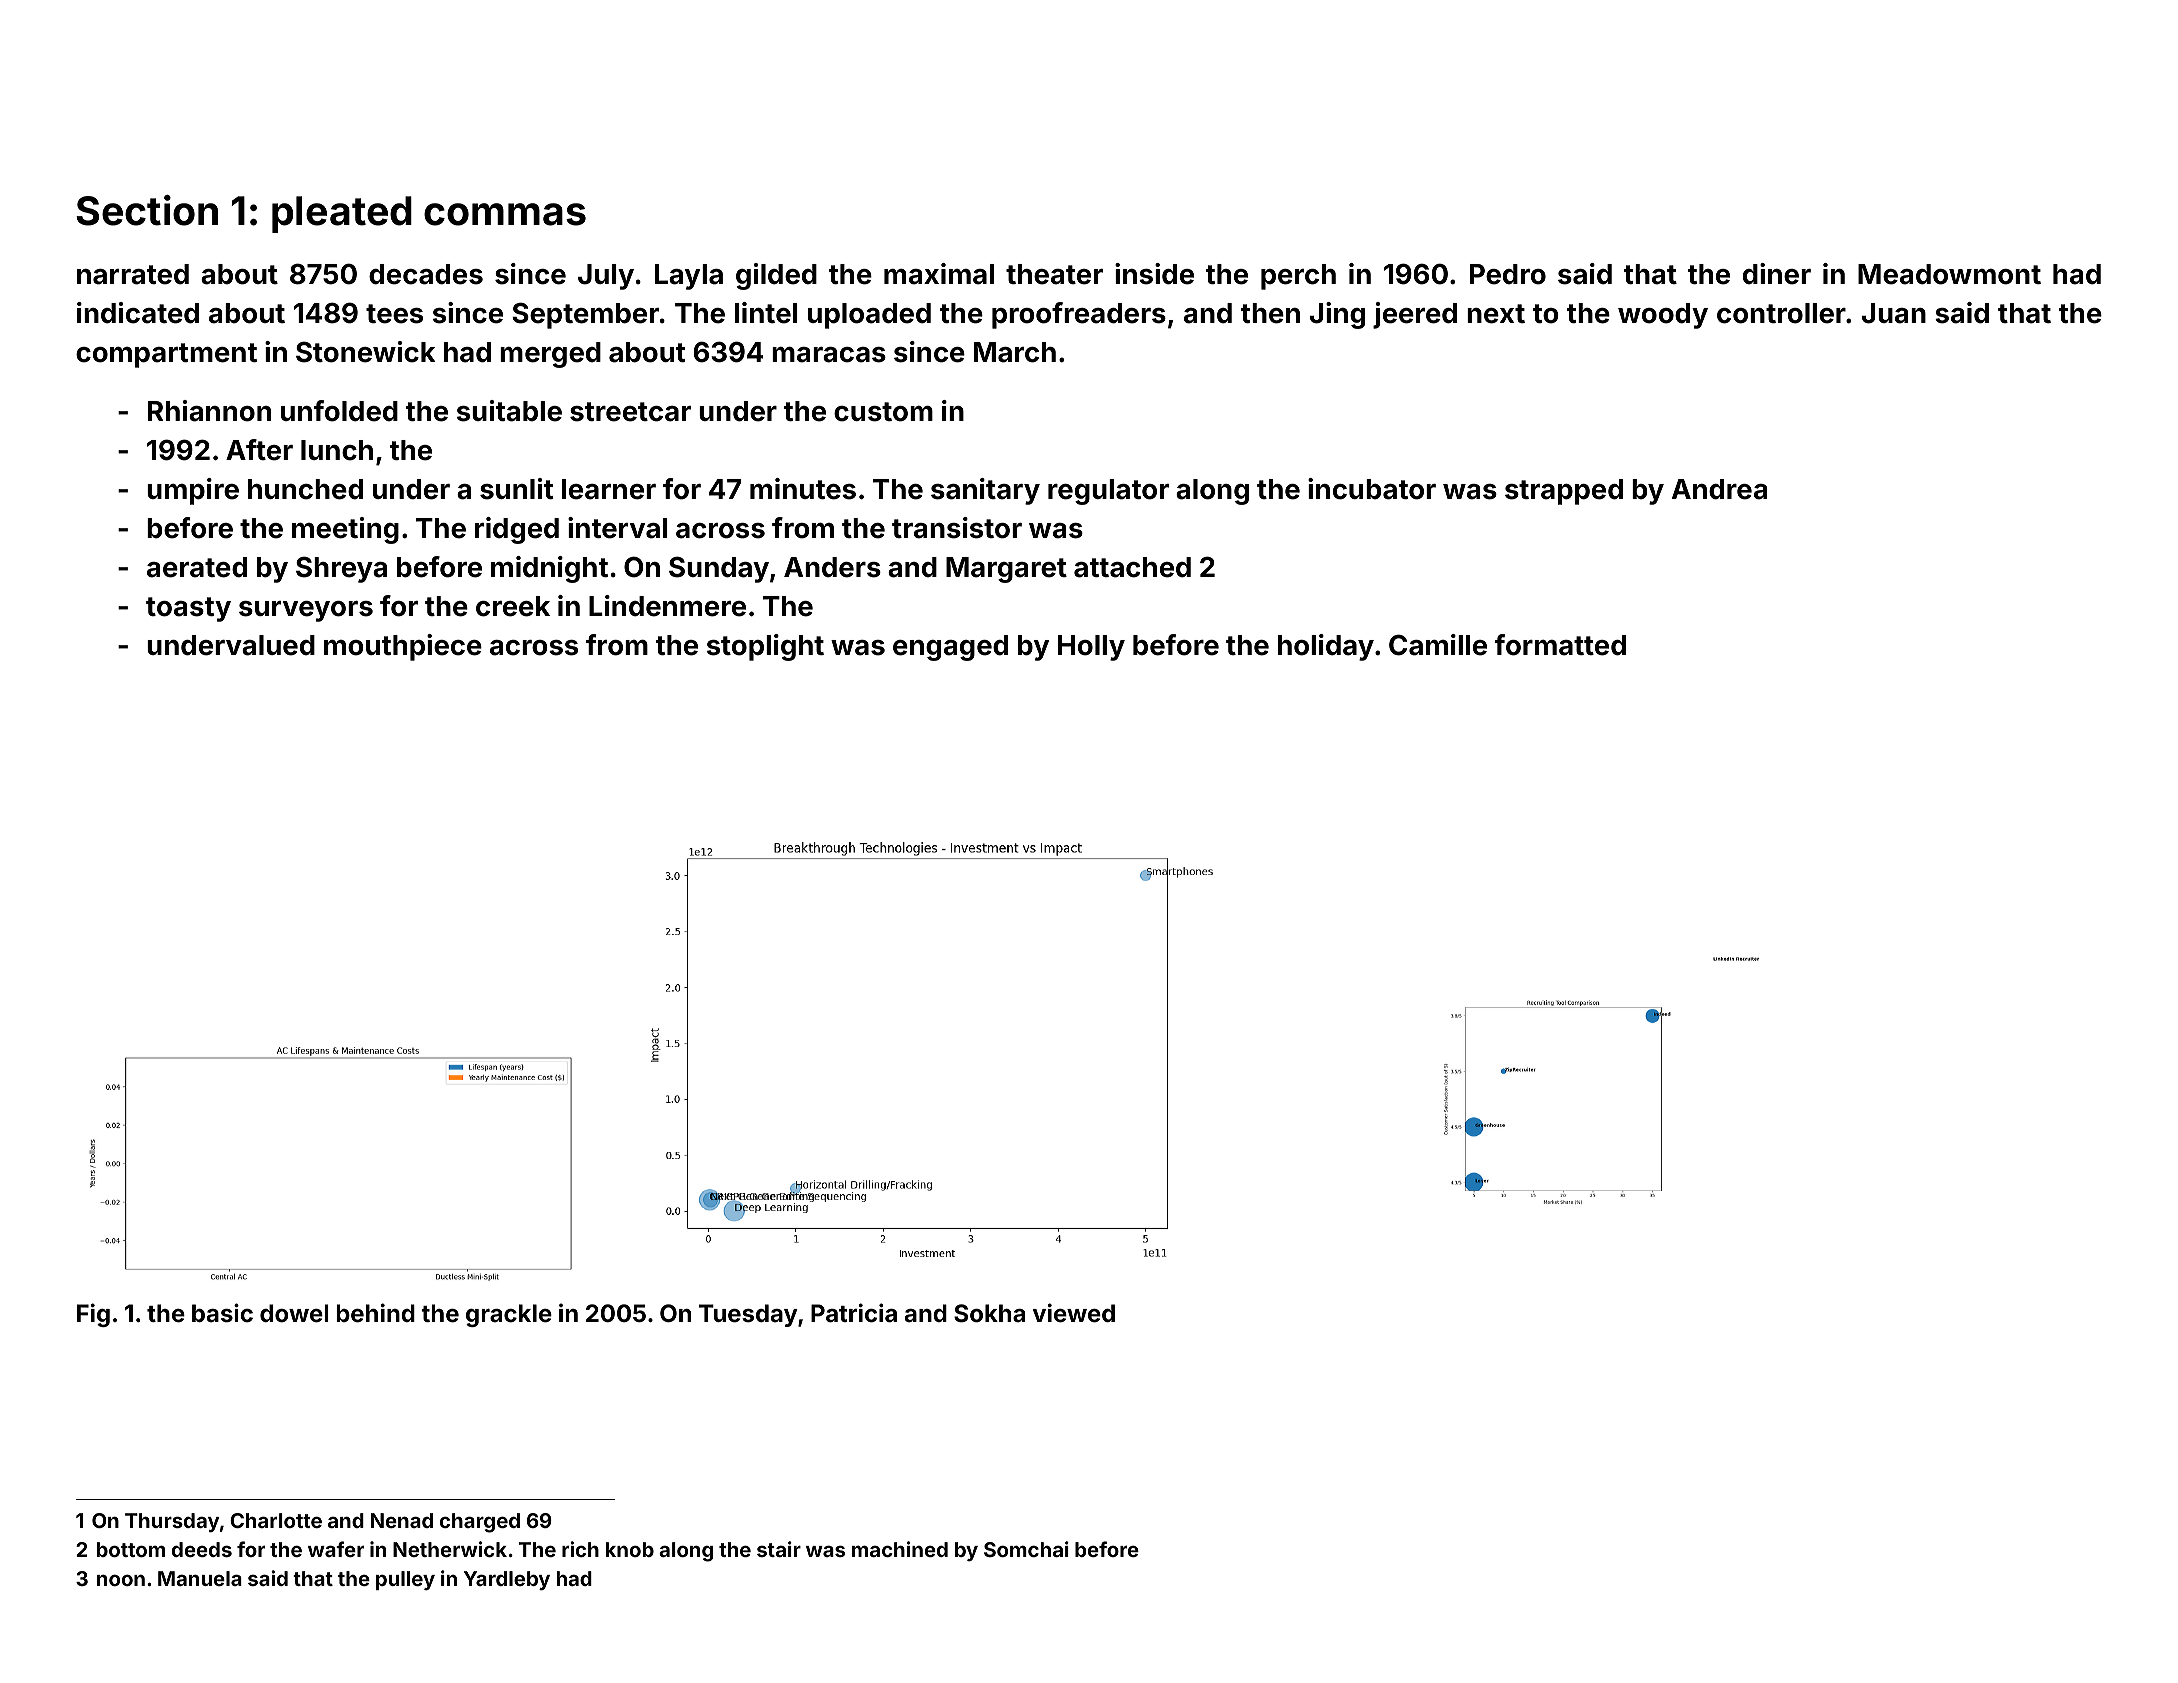 This screenshot has width=2178, height=1683. Describe the element at coordinates (375, 1313) in the screenshot. I see `behind` at that location.
